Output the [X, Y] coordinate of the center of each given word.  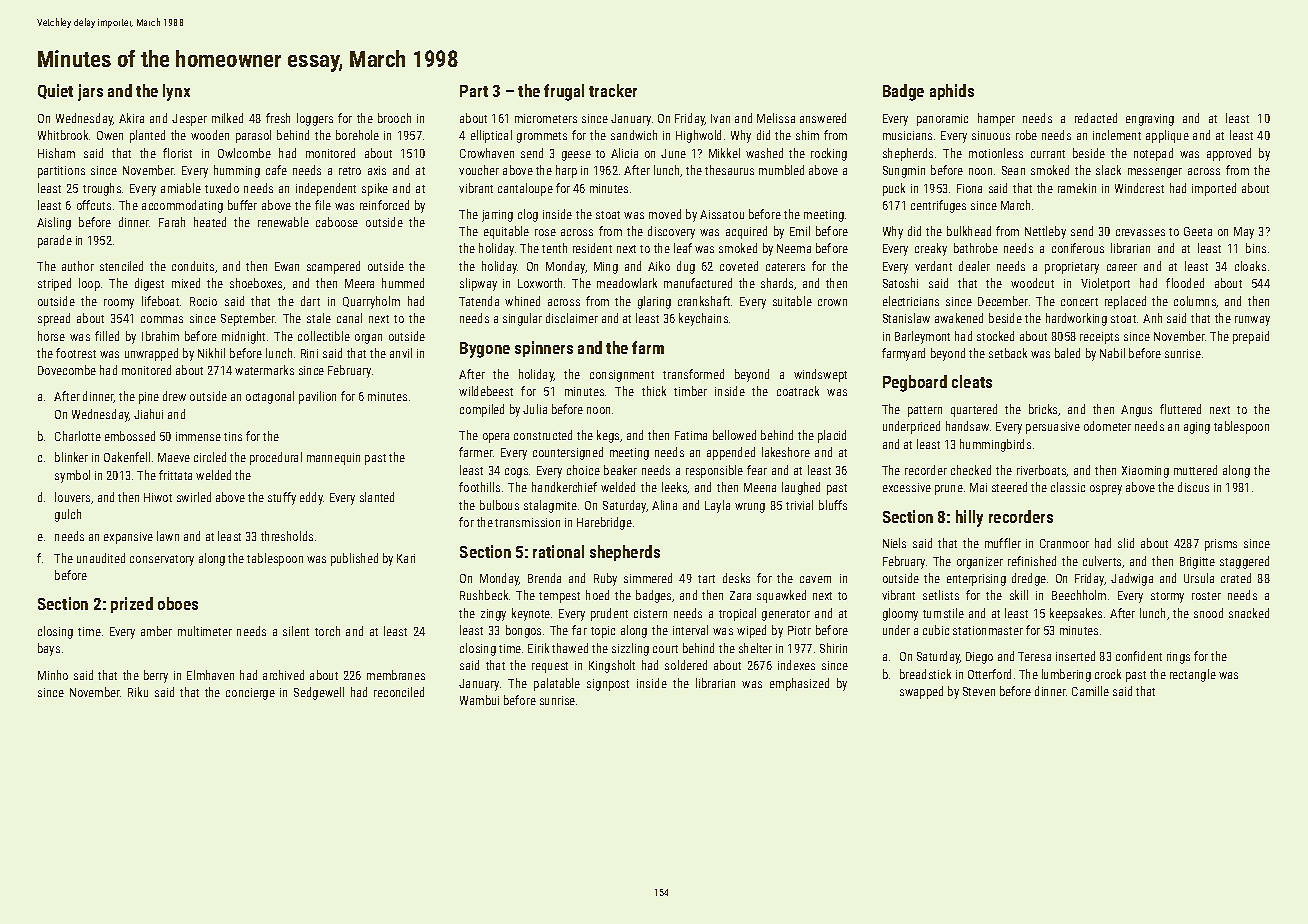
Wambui [479, 700]
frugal [564, 92]
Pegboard [915, 383]
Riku [138, 692]
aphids [952, 92]
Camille [1090, 691]
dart [310, 301]
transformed [693, 374]
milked [227, 118]
